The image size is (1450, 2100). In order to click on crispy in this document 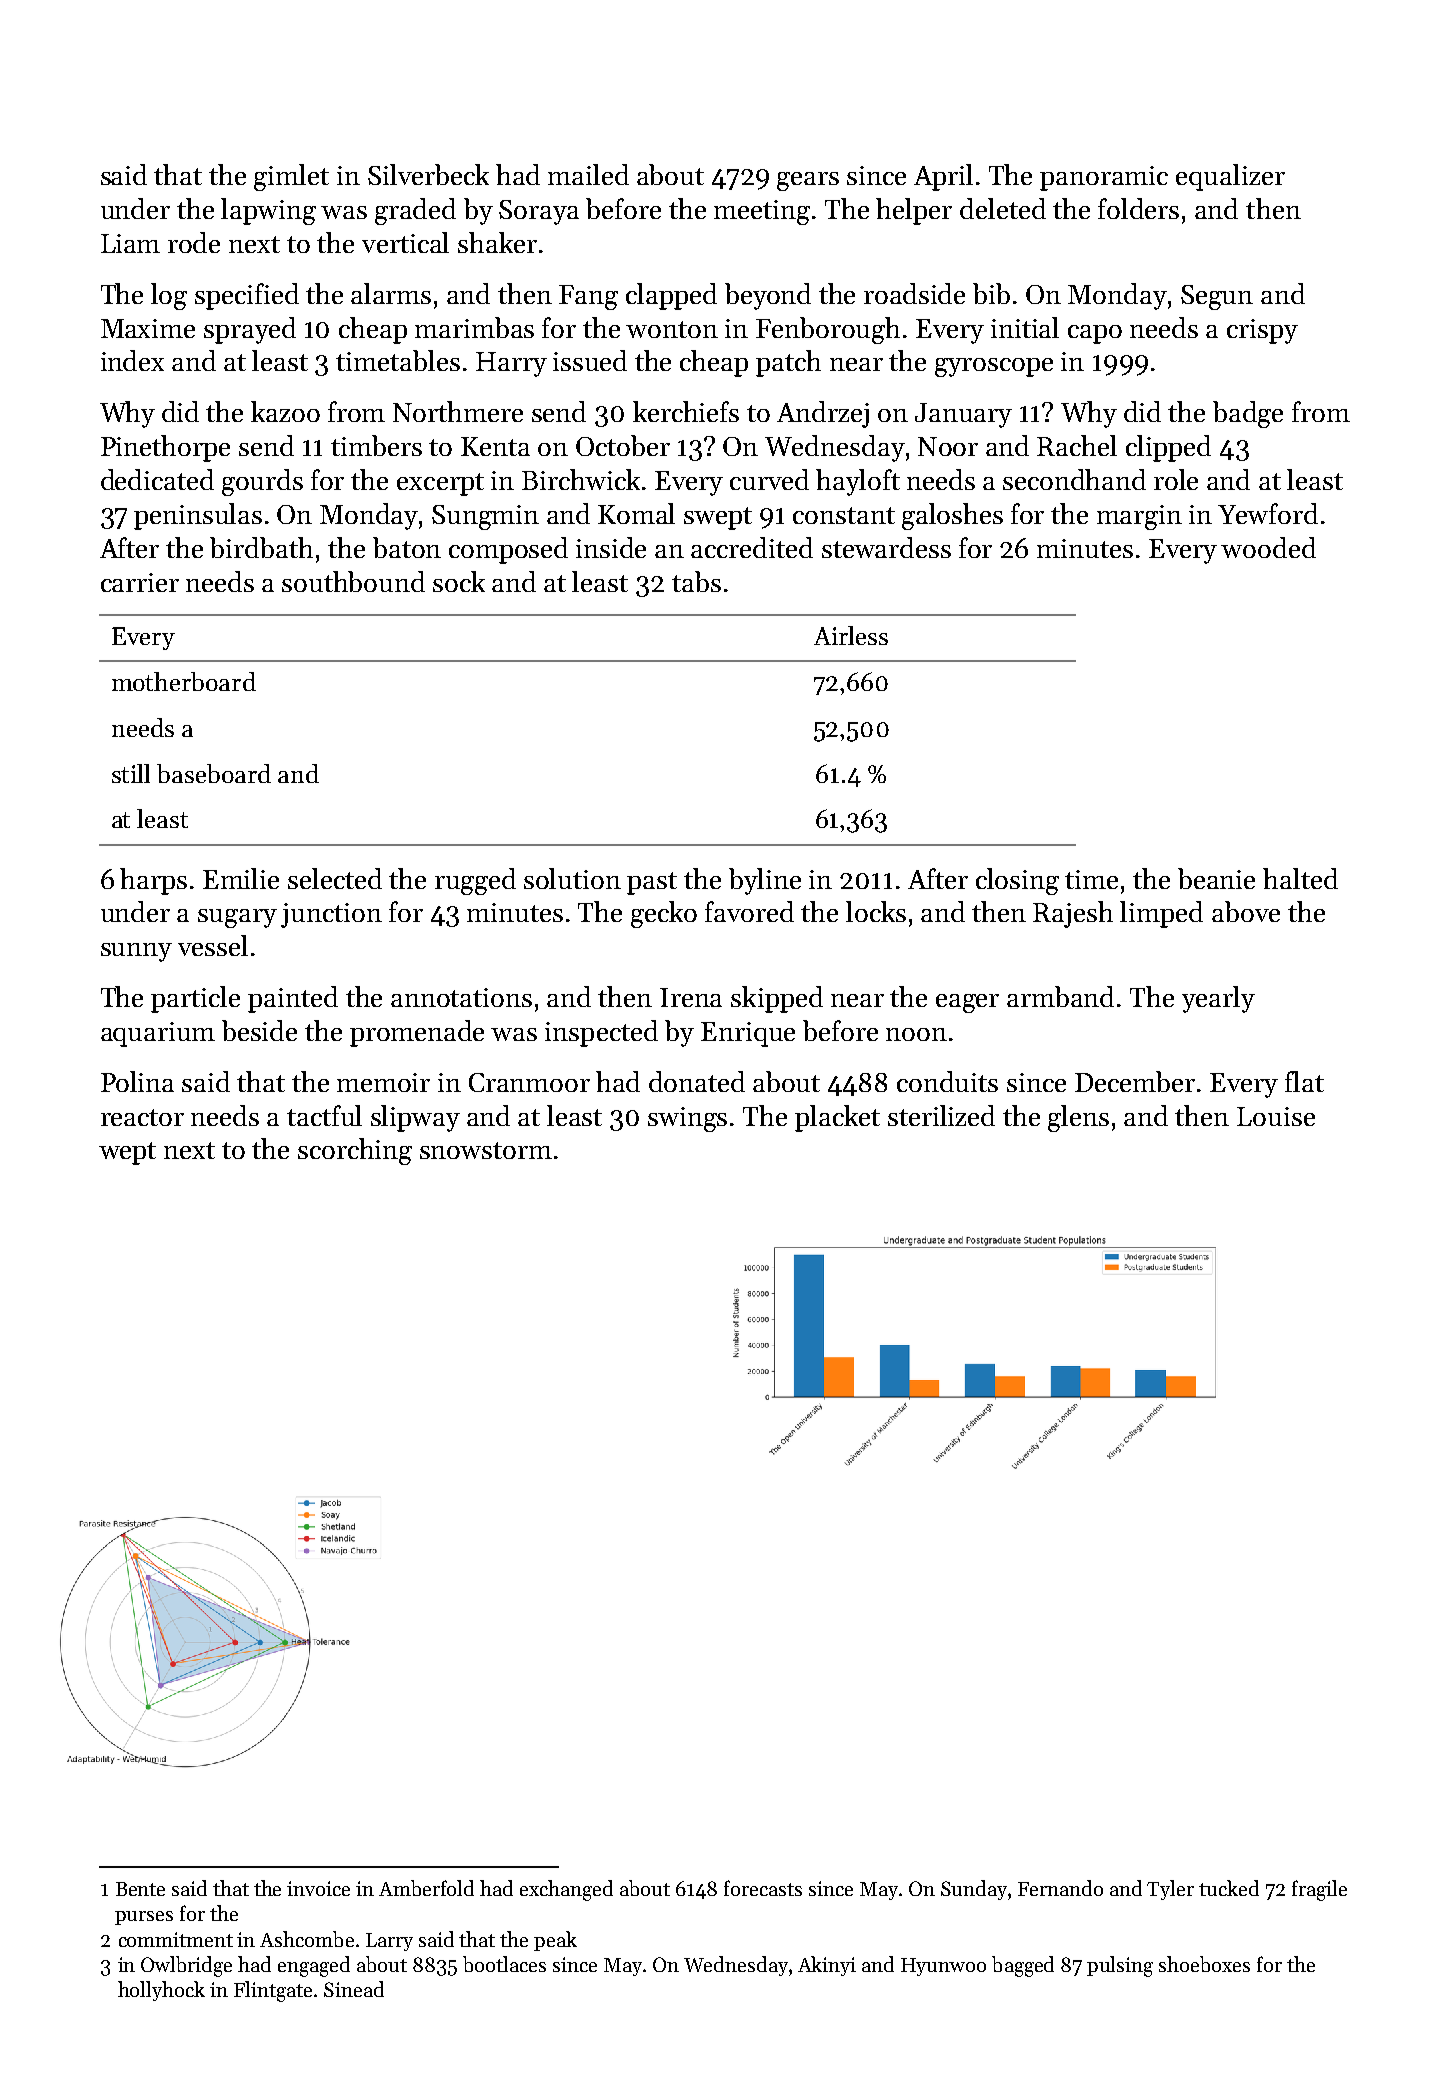, I will do `click(1262, 331)`.
